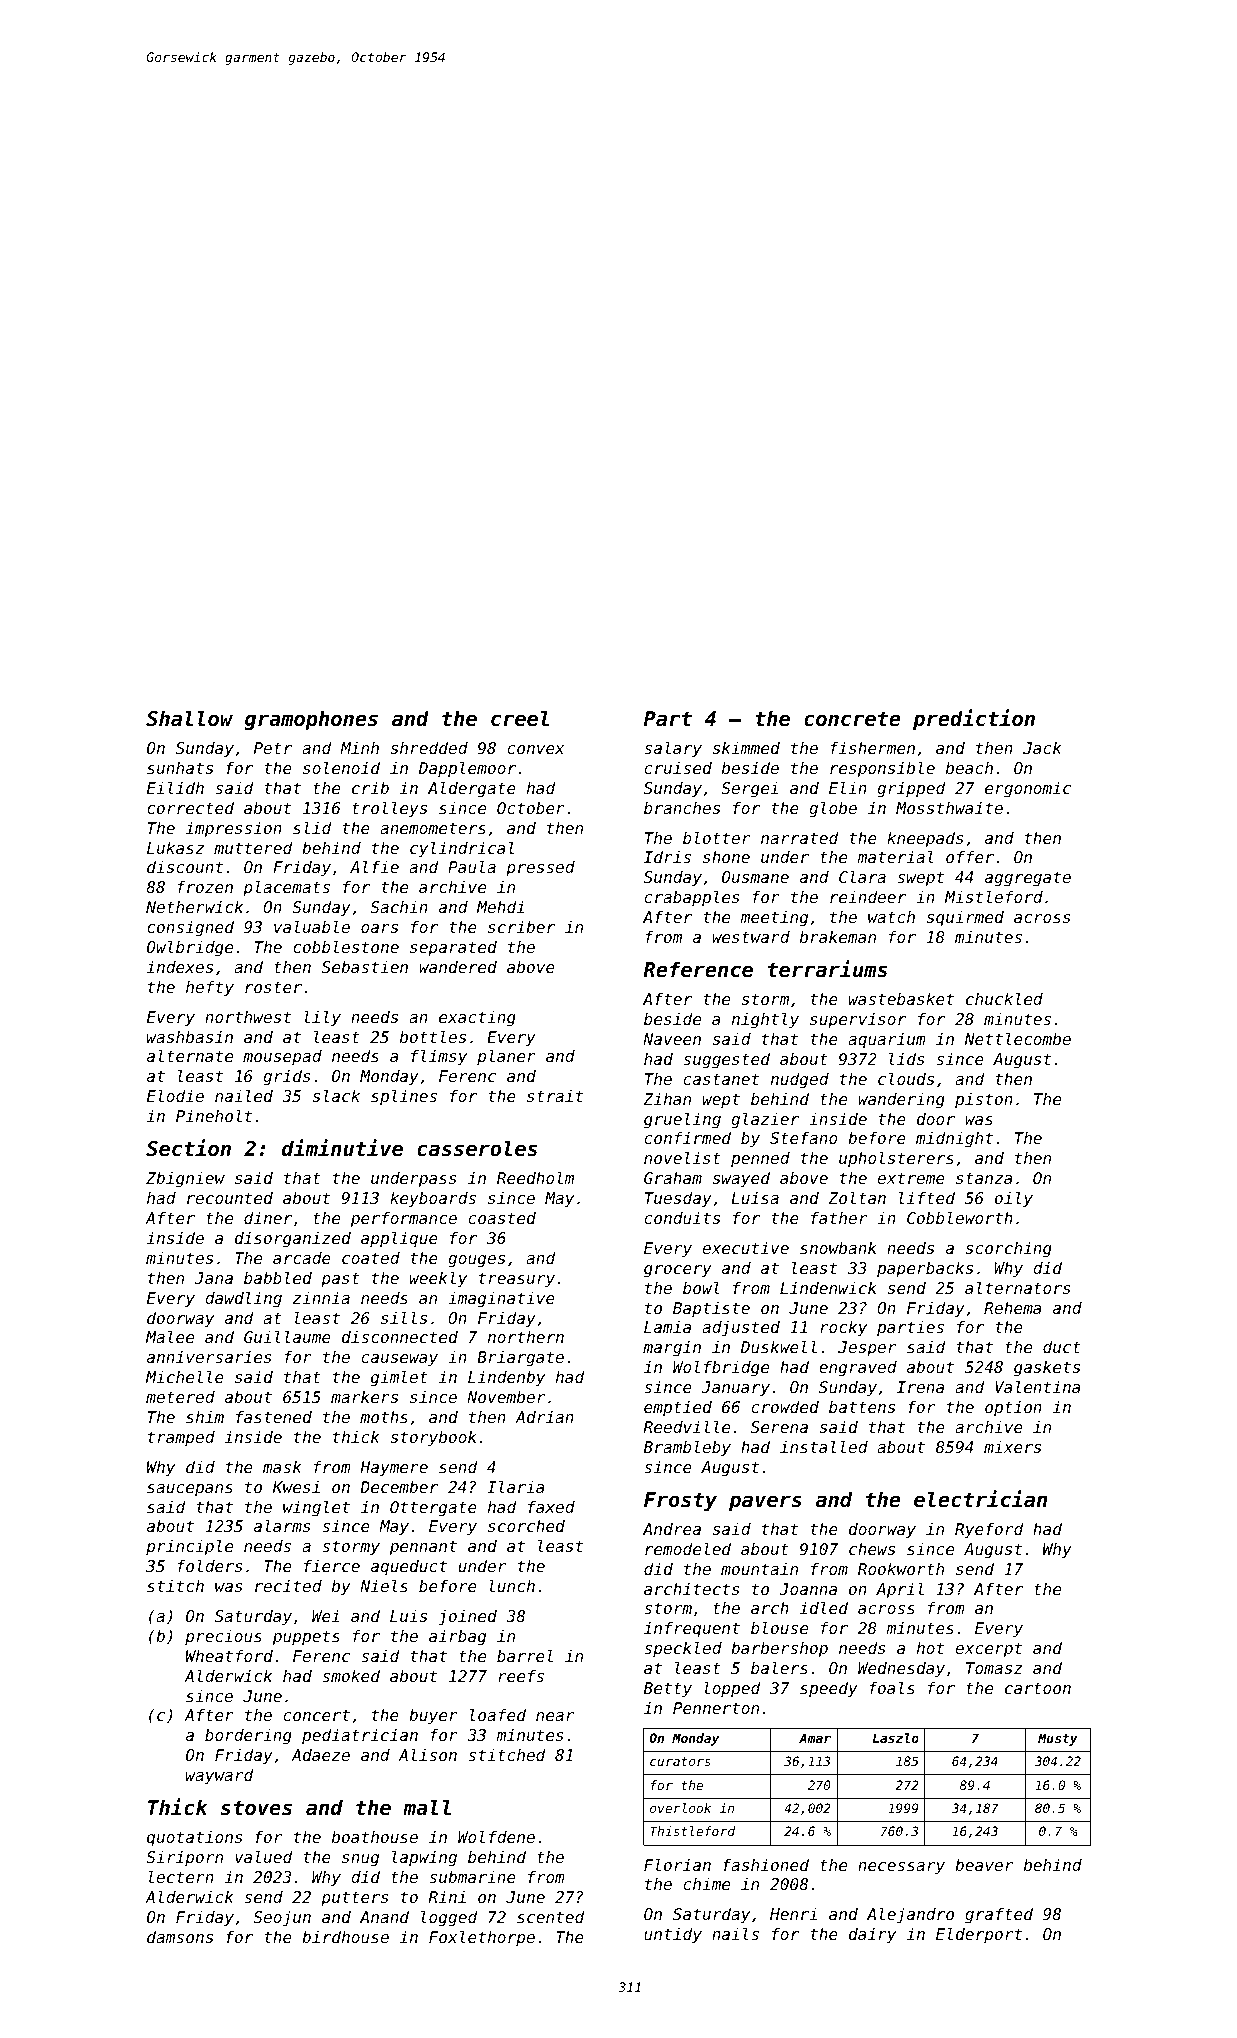 This page has width=1237, height=2038. Describe the element at coordinates (808, 1589) in the page. I see `Joanna` at that location.
